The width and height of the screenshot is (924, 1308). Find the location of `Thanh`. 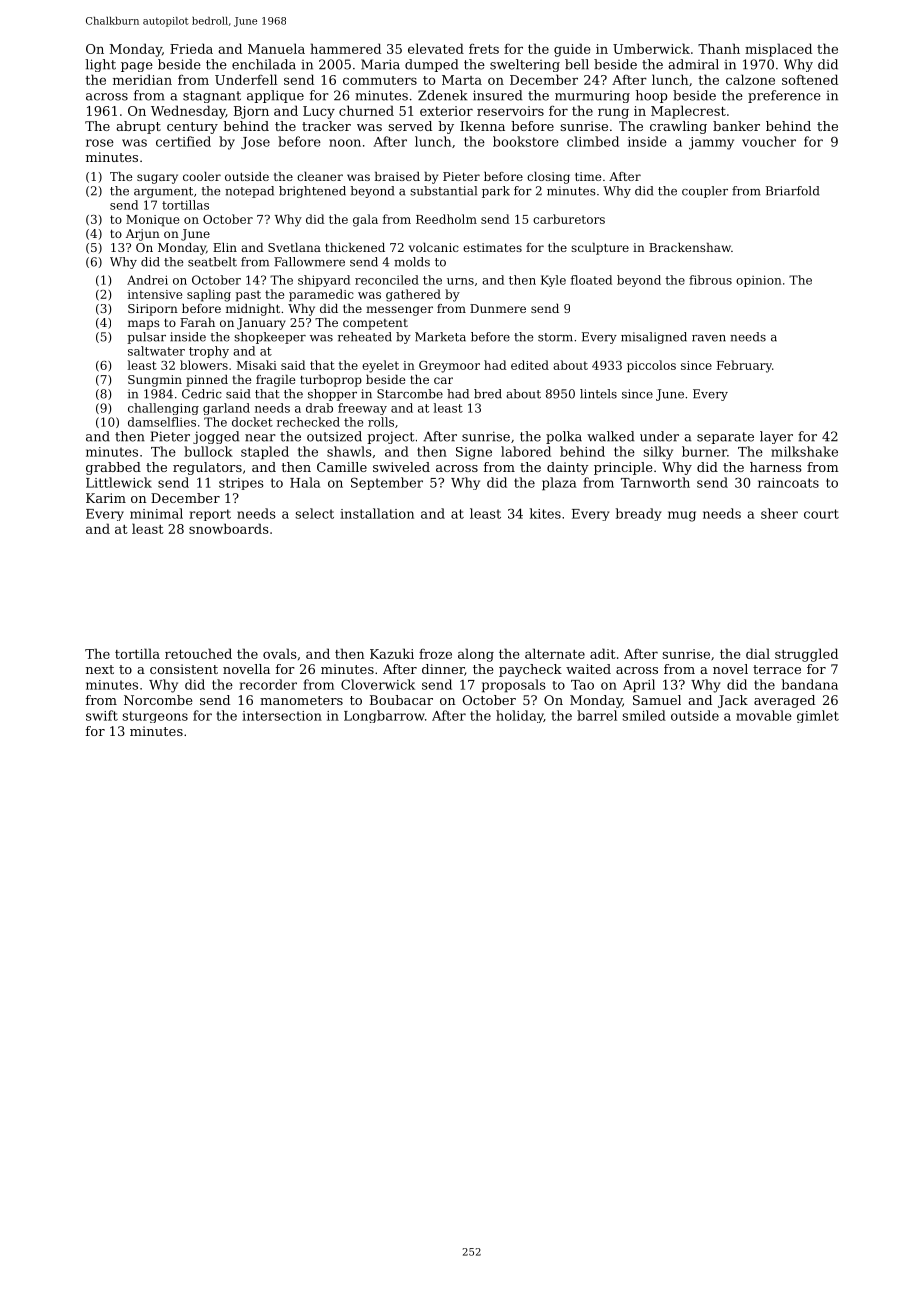

Thanh is located at coordinates (719, 48).
